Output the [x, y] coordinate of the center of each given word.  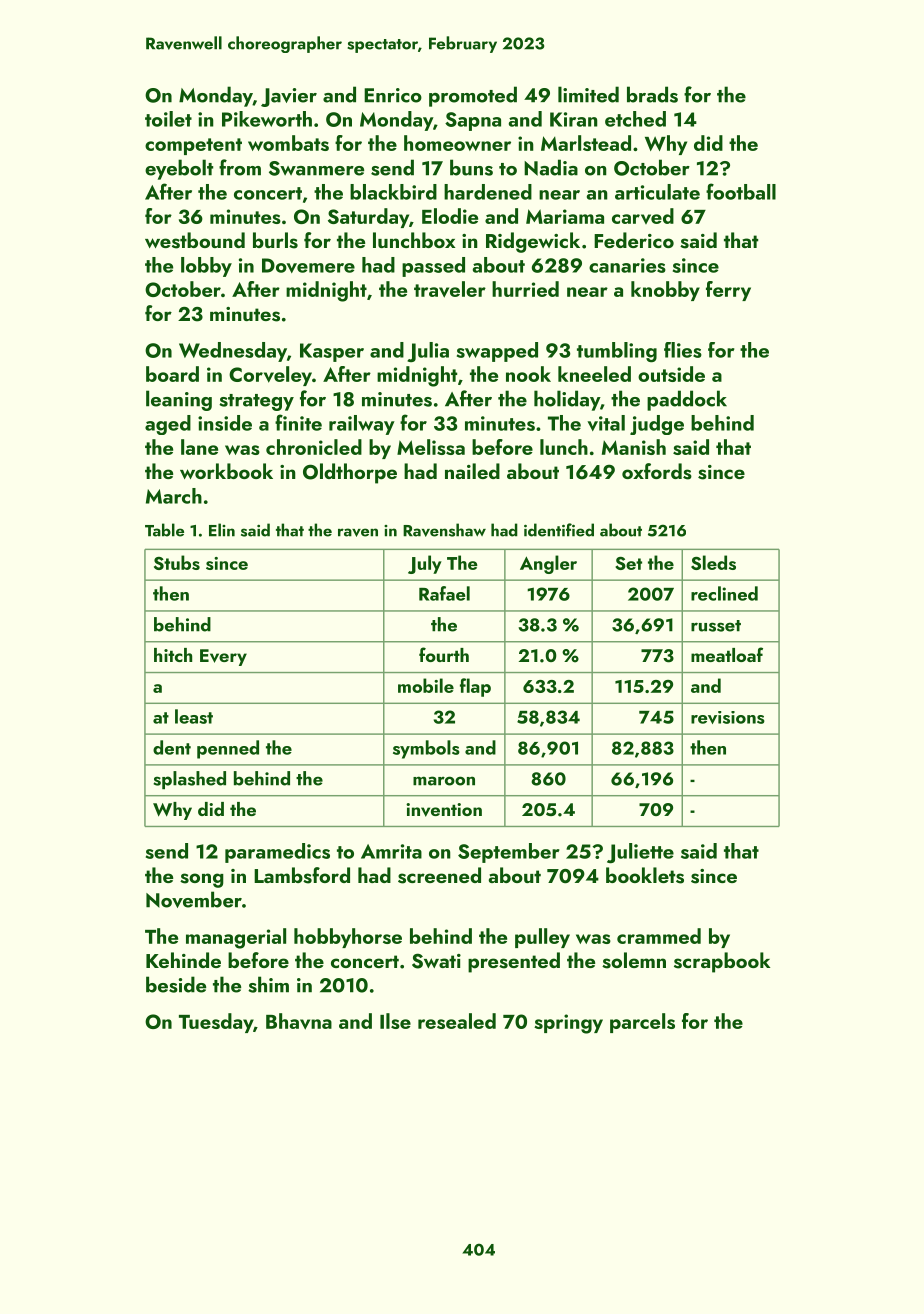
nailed [472, 471]
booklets [645, 875]
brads [652, 94]
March [174, 496]
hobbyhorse [348, 938]
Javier [289, 97]
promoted [473, 96]
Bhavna [299, 1021]
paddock [687, 400]
